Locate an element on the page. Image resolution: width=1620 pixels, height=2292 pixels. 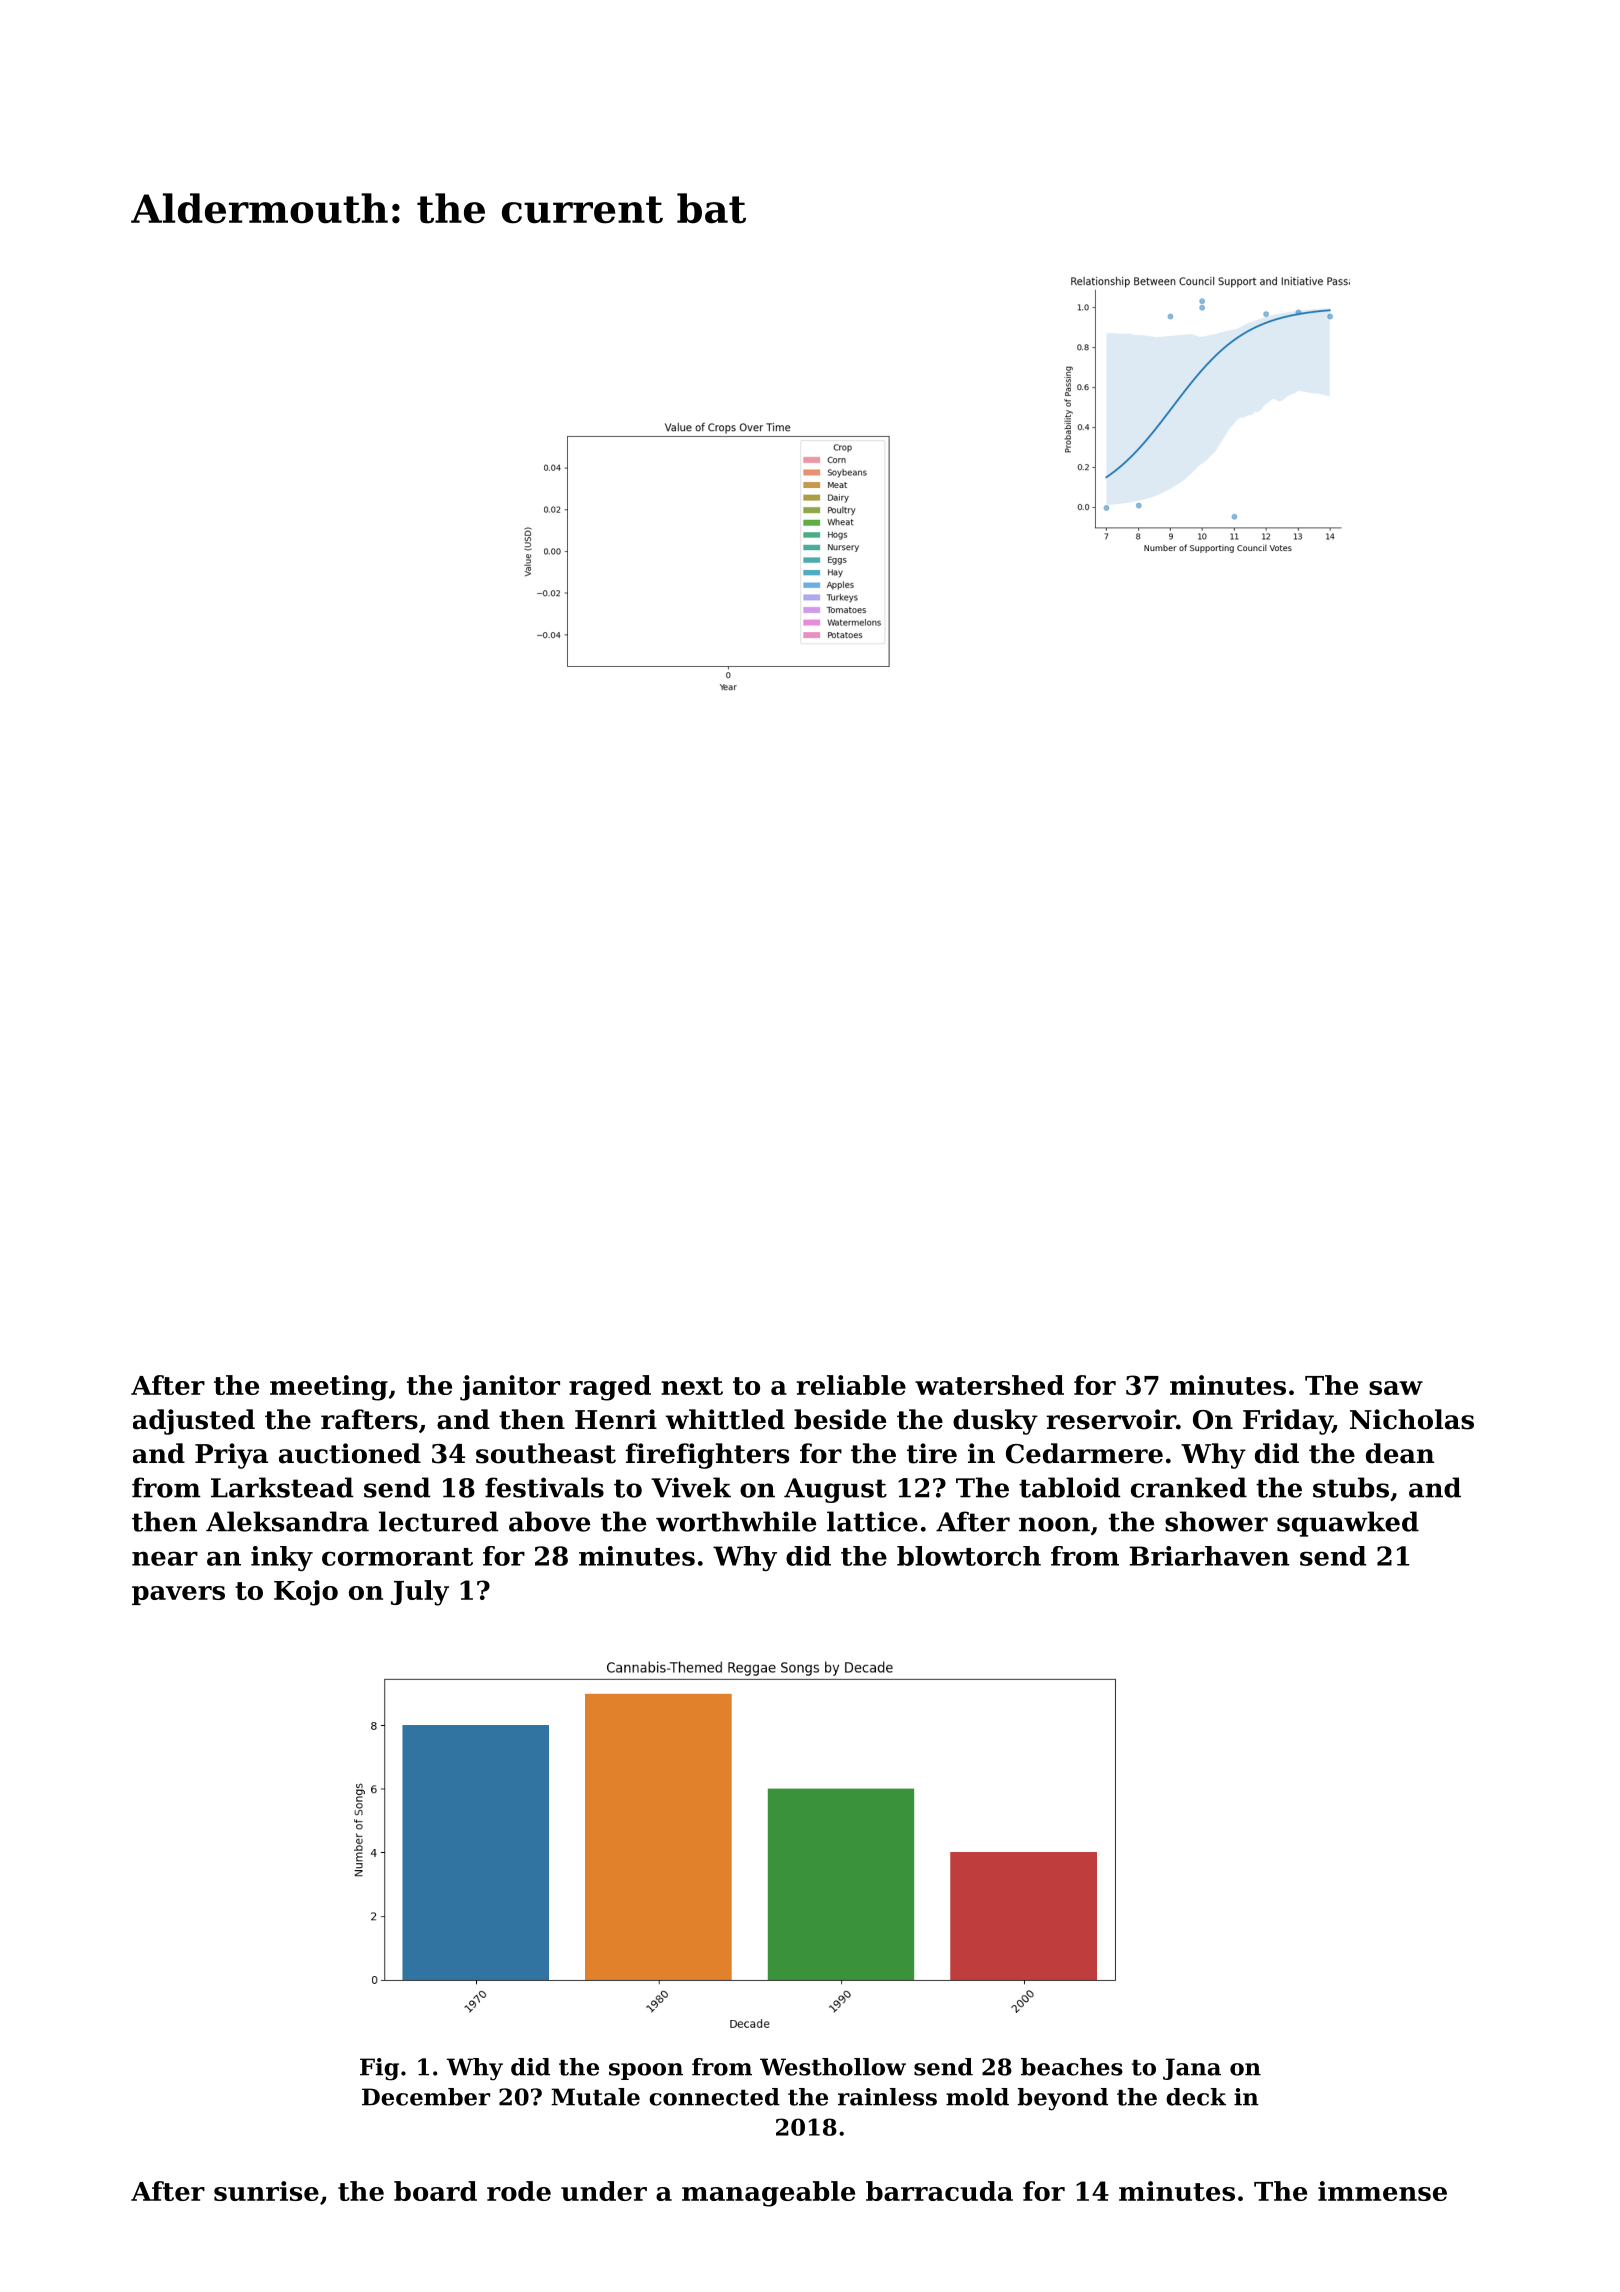
manageable is located at coordinates (768, 2194).
